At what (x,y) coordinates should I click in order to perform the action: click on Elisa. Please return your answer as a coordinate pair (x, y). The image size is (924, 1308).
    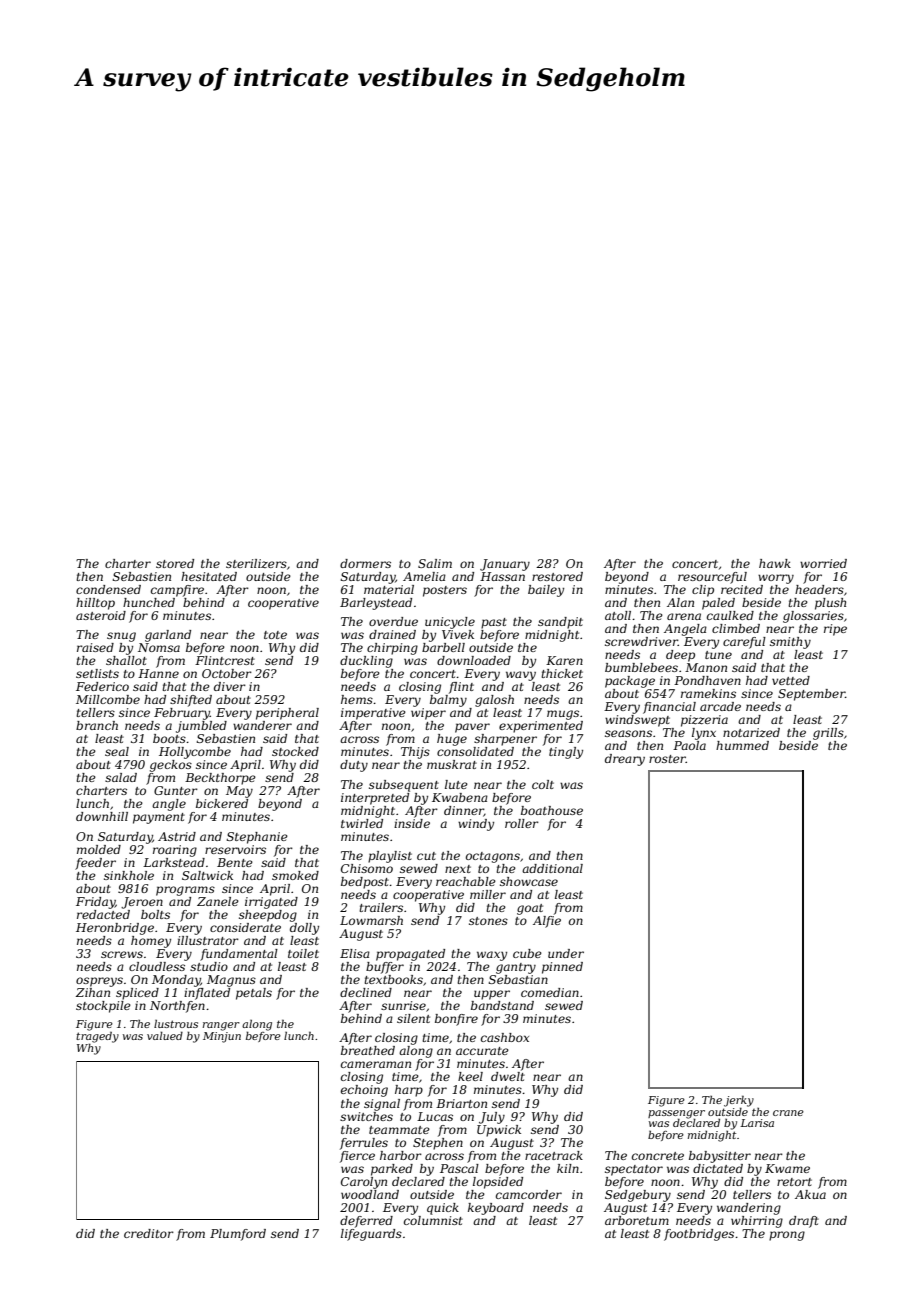
    Looking at the image, I should click on (355, 953).
